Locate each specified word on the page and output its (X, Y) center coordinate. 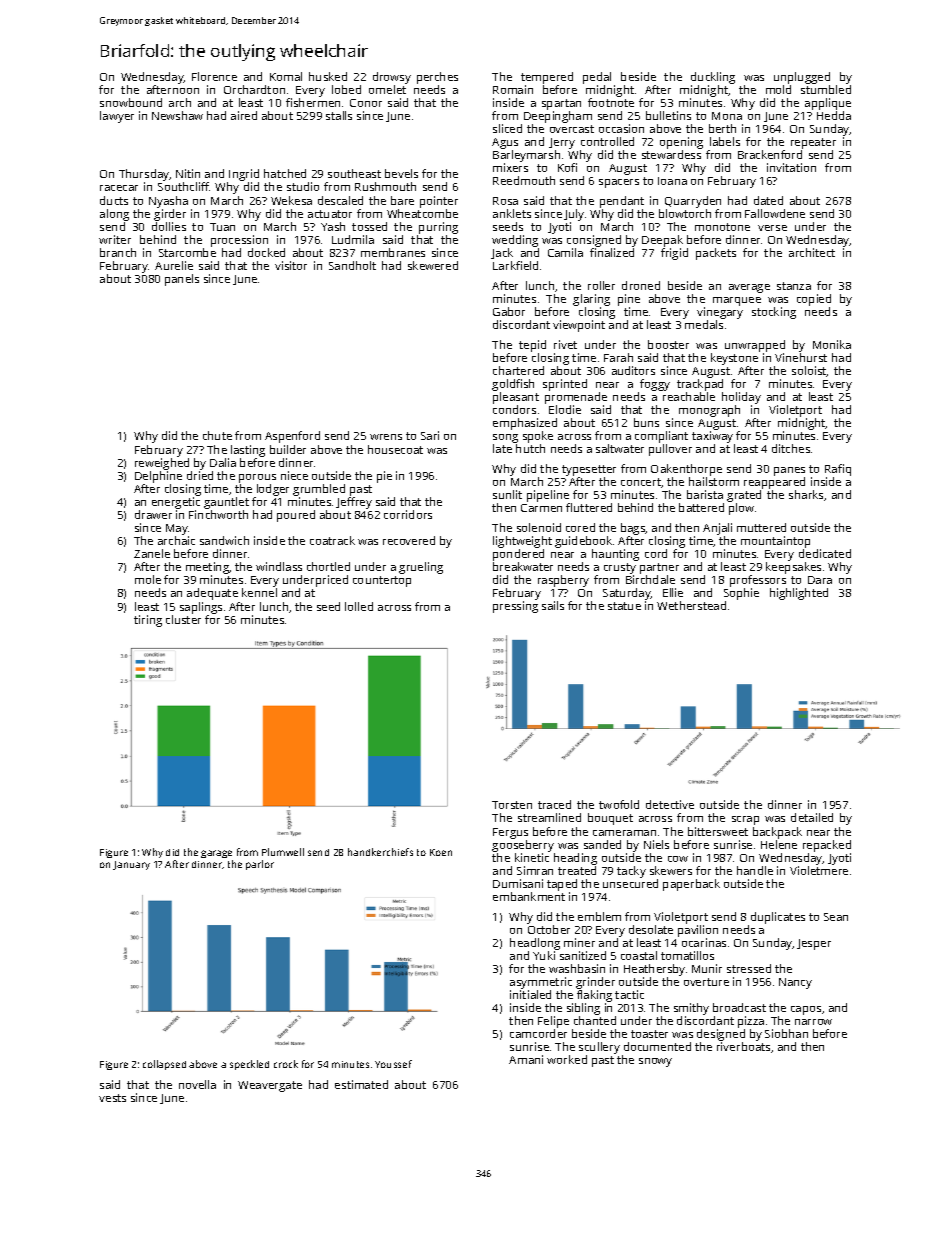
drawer (153, 514)
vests (112, 1098)
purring (438, 228)
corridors (408, 514)
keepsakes (793, 568)
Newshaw (177, 115)
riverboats (743, 1046)
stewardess (671, 154)
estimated (361, 1084)
